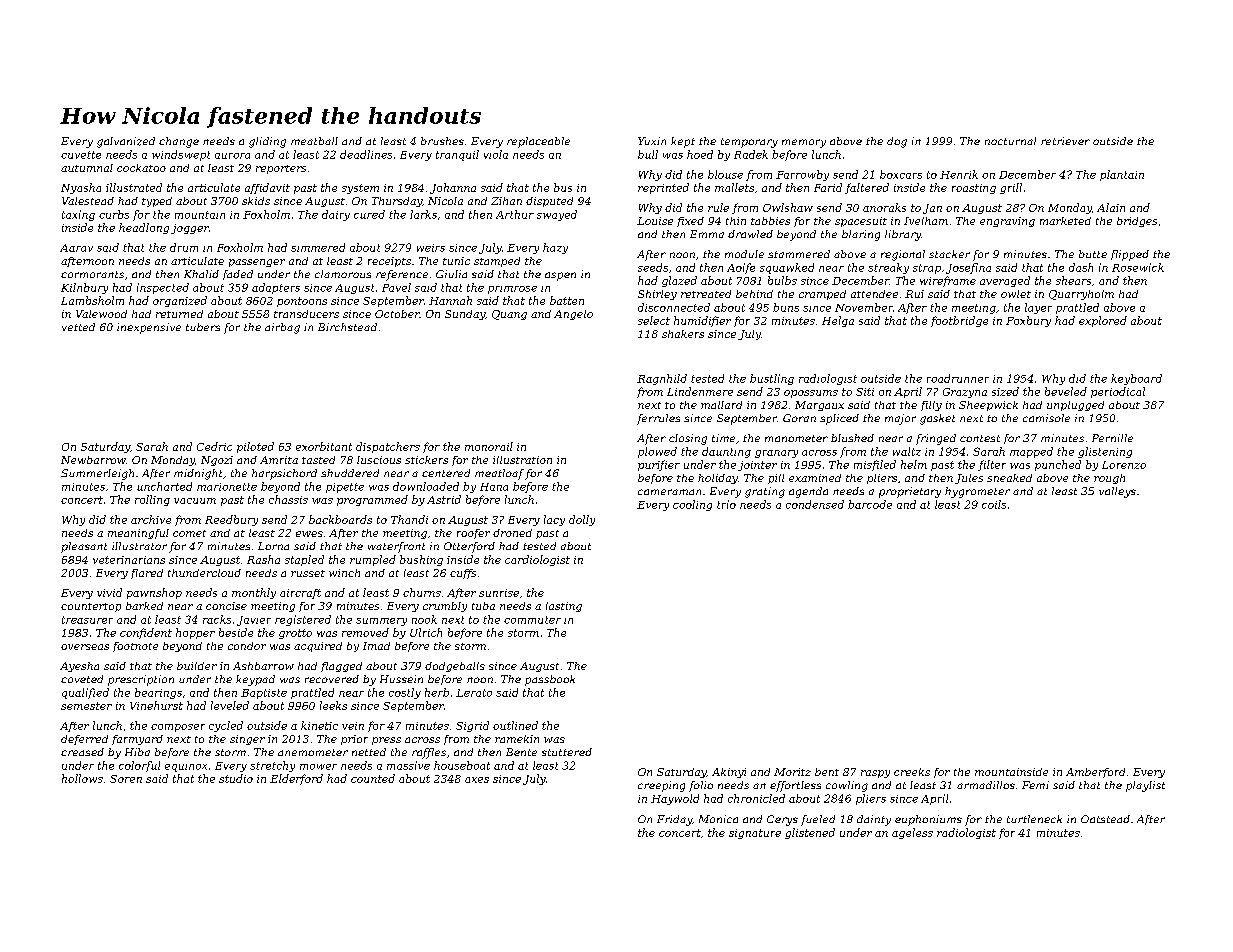 Image resolution: width=1233 pixels, height=952 pixels. Describe the element at coordinates (870, 504) in the screenshot. I see `barcode` at that location.
